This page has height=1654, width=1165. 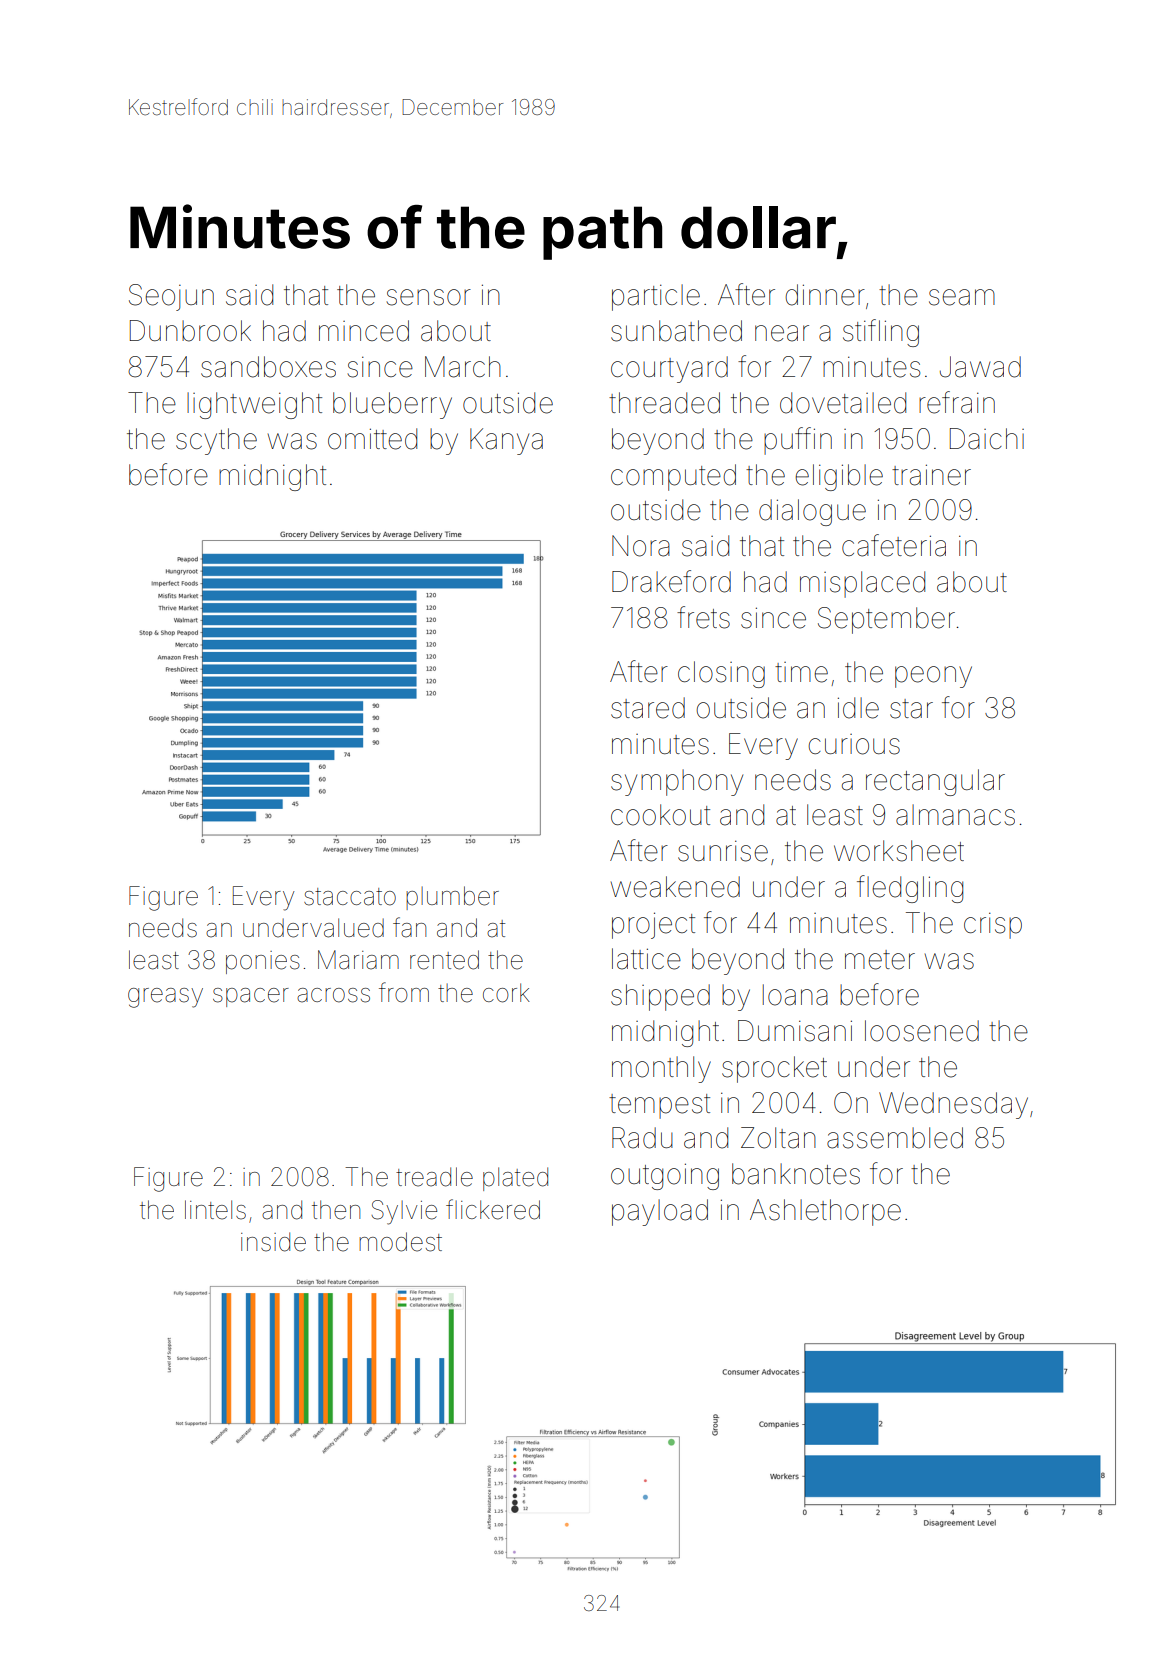 I want to click on Nora, so click(x=641, y=546).
